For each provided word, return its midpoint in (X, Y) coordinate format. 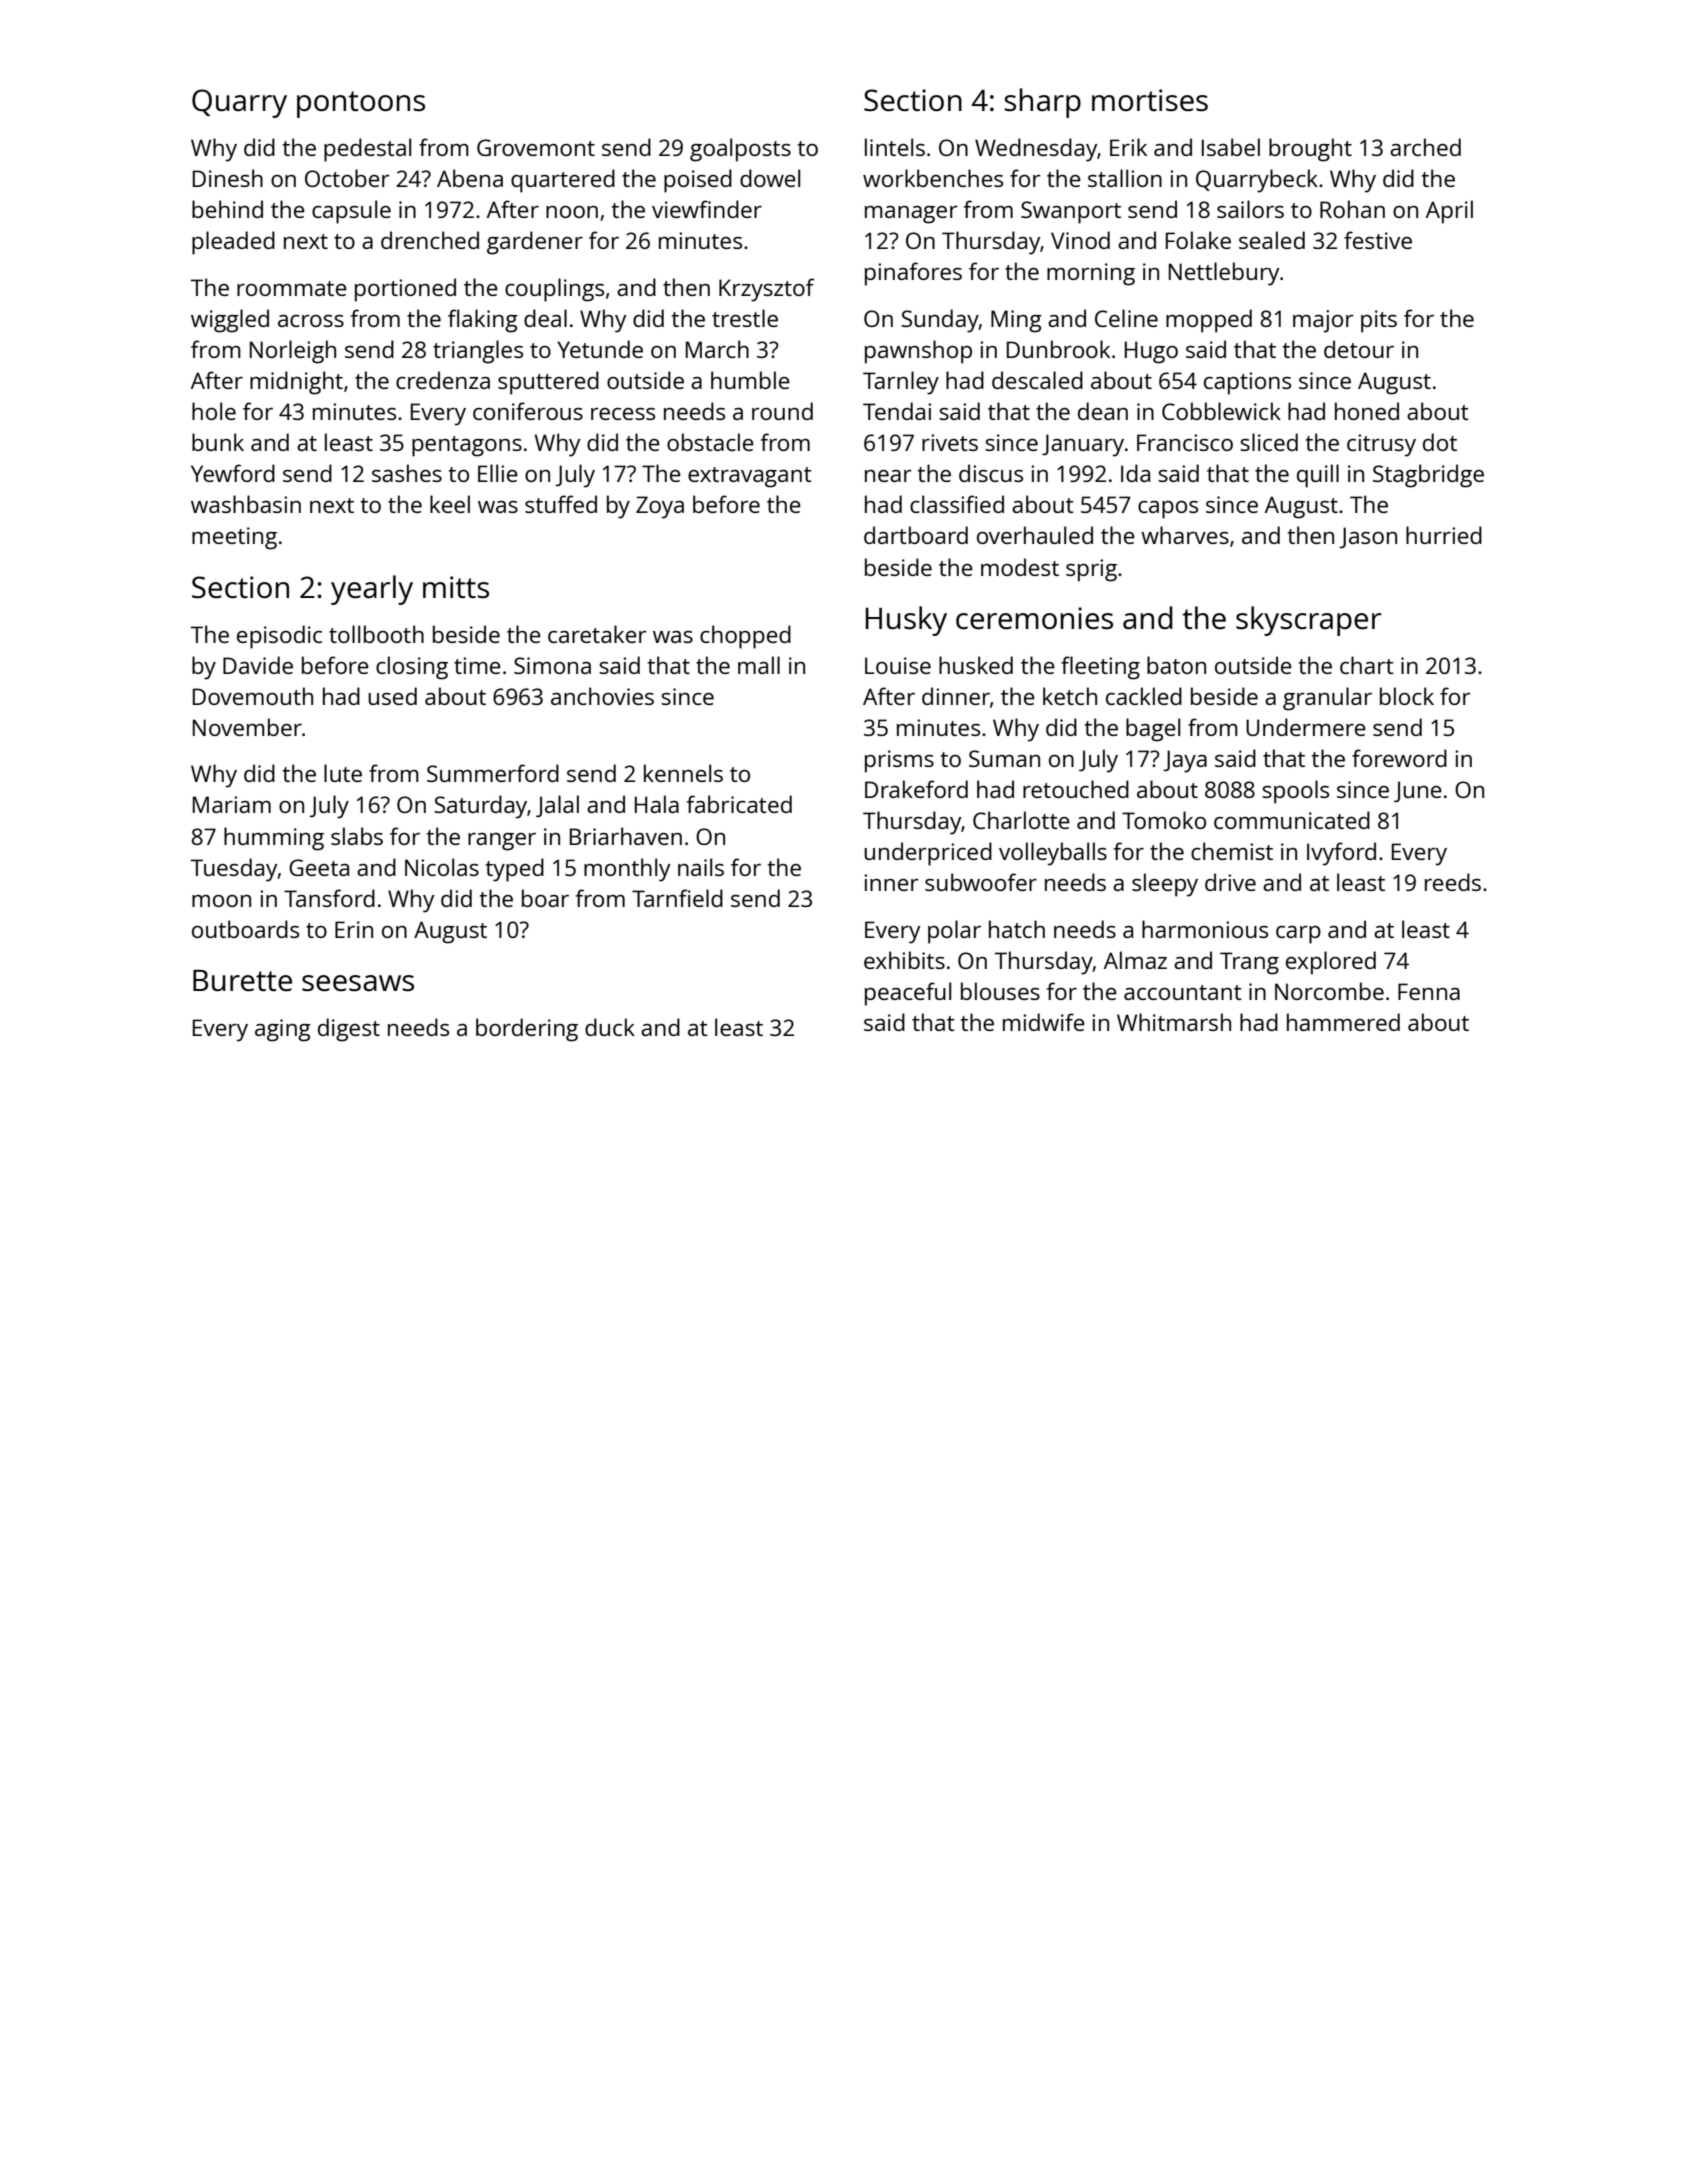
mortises (1150, 100)
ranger (502, 842)
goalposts (740, 150)
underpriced (928, 854)
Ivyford (1341, 854)
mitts (456, 587)
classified (957, 504)
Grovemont (536, 147)
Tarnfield (677, 898)
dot (1440, 442)
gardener (535, 243)
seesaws (358, 983)
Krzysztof (767, 290)
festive (1378, 240)
